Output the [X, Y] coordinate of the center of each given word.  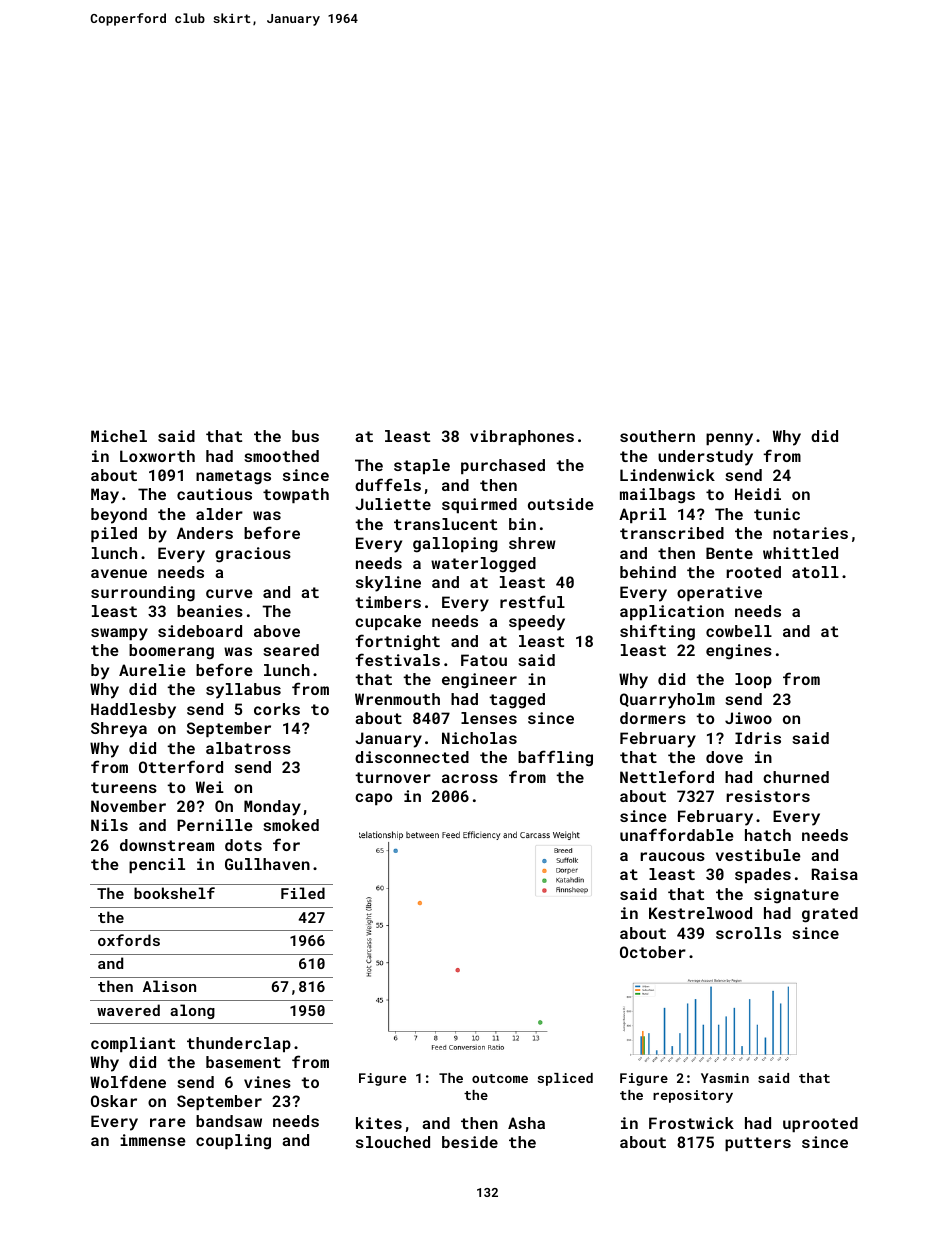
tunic [777, 514]
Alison [169, 986]
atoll [815, 572]
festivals [397, 659]
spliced [565, 1079]
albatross [248, 748]
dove [724, 757]
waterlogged [483, 565]
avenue [119, 573]
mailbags [657, 496]
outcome [500, 1078]
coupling [233, 1142]
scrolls [748, 933]
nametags [233, 477]
